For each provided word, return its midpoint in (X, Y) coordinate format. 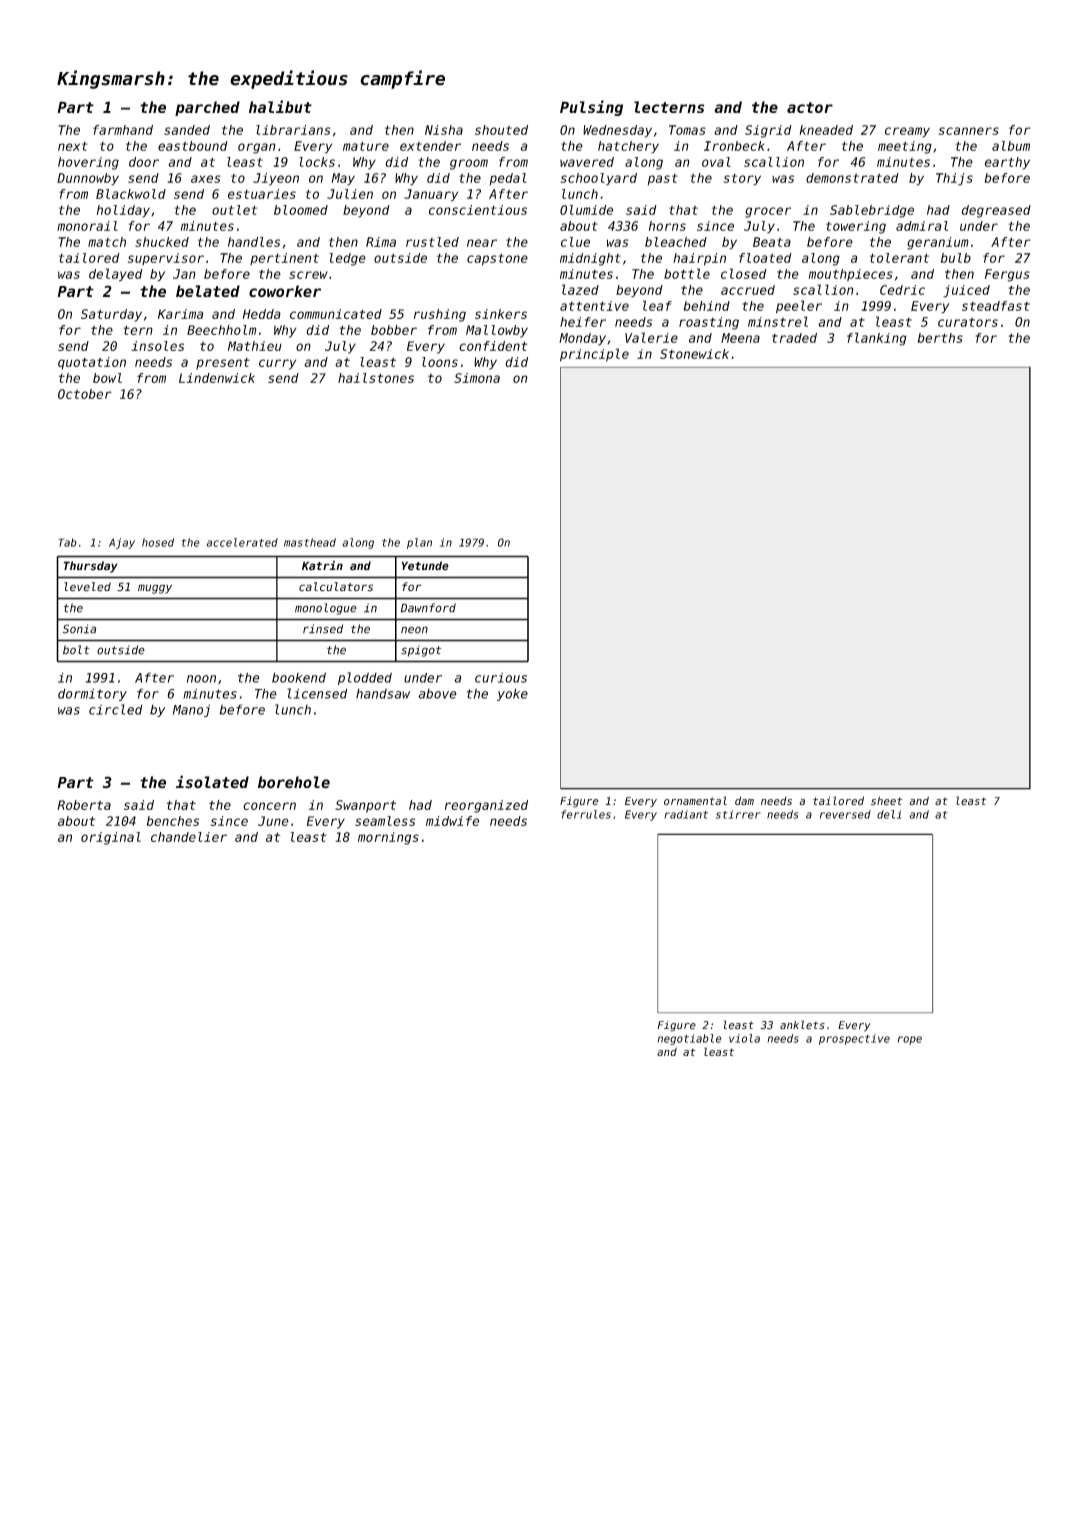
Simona (477, 378)
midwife (452, 821)
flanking (877, 339)
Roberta (84, 805)
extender (430, 146)
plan (419, 543)
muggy (155, 589)
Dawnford (428, 608)
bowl (107, 378)
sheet (886, 801)
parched (207, 108)
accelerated (242, 542)
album (1011, 146)
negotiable (690, 1039)
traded (794, 338)
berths (940, 338)
